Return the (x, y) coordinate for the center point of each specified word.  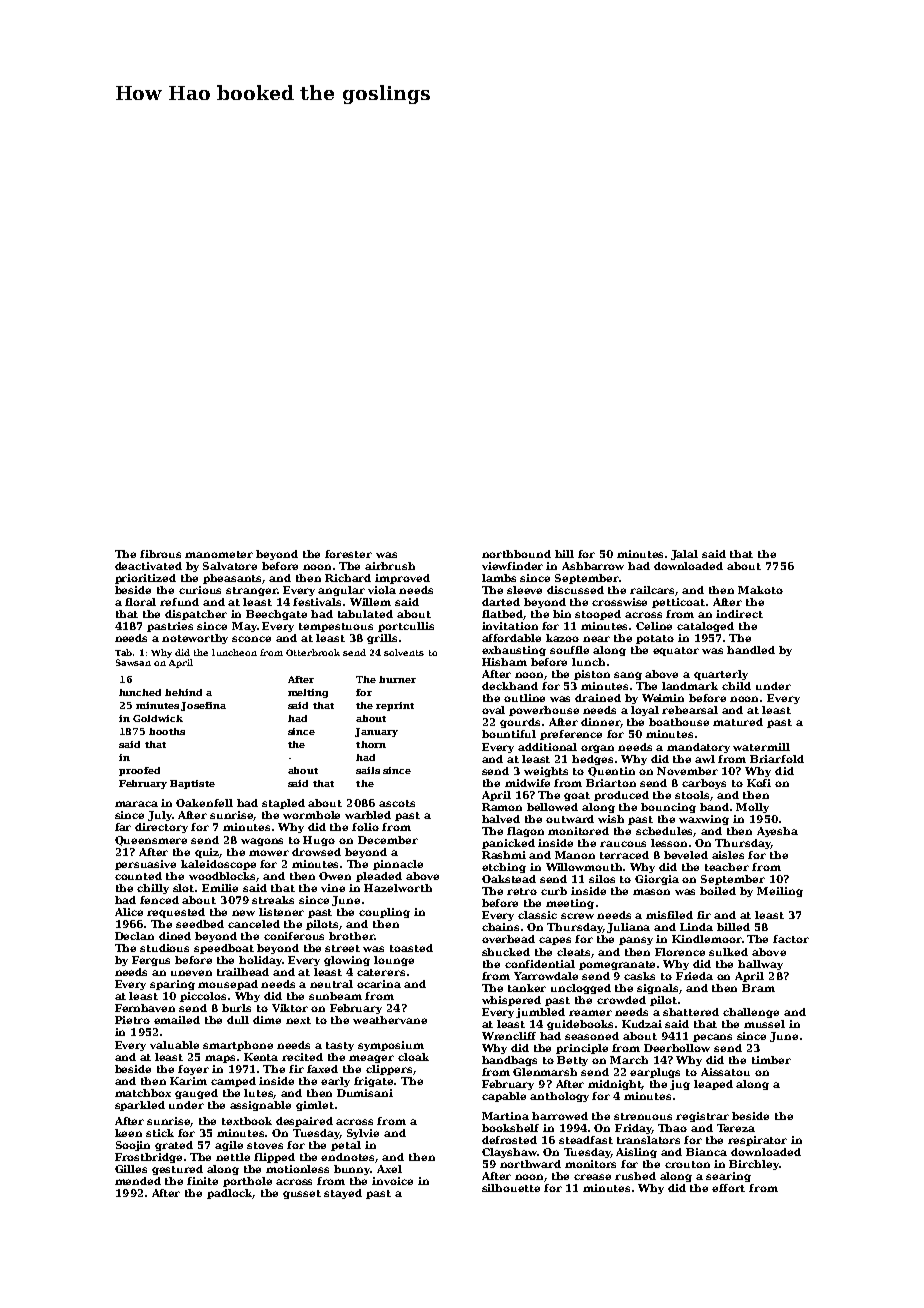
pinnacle (398, 865)
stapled (283, 804)
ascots (397, 803)
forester (348, 554)
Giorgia (657, 880)
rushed (635, 1176)
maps (220, 1059)
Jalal (684, 555)
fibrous (160, 554)
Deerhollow (677, 1048)
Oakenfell (204, 803)
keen (128, 1133)
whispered (511, 1001)
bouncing (668, 808)
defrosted (509, 1140)
